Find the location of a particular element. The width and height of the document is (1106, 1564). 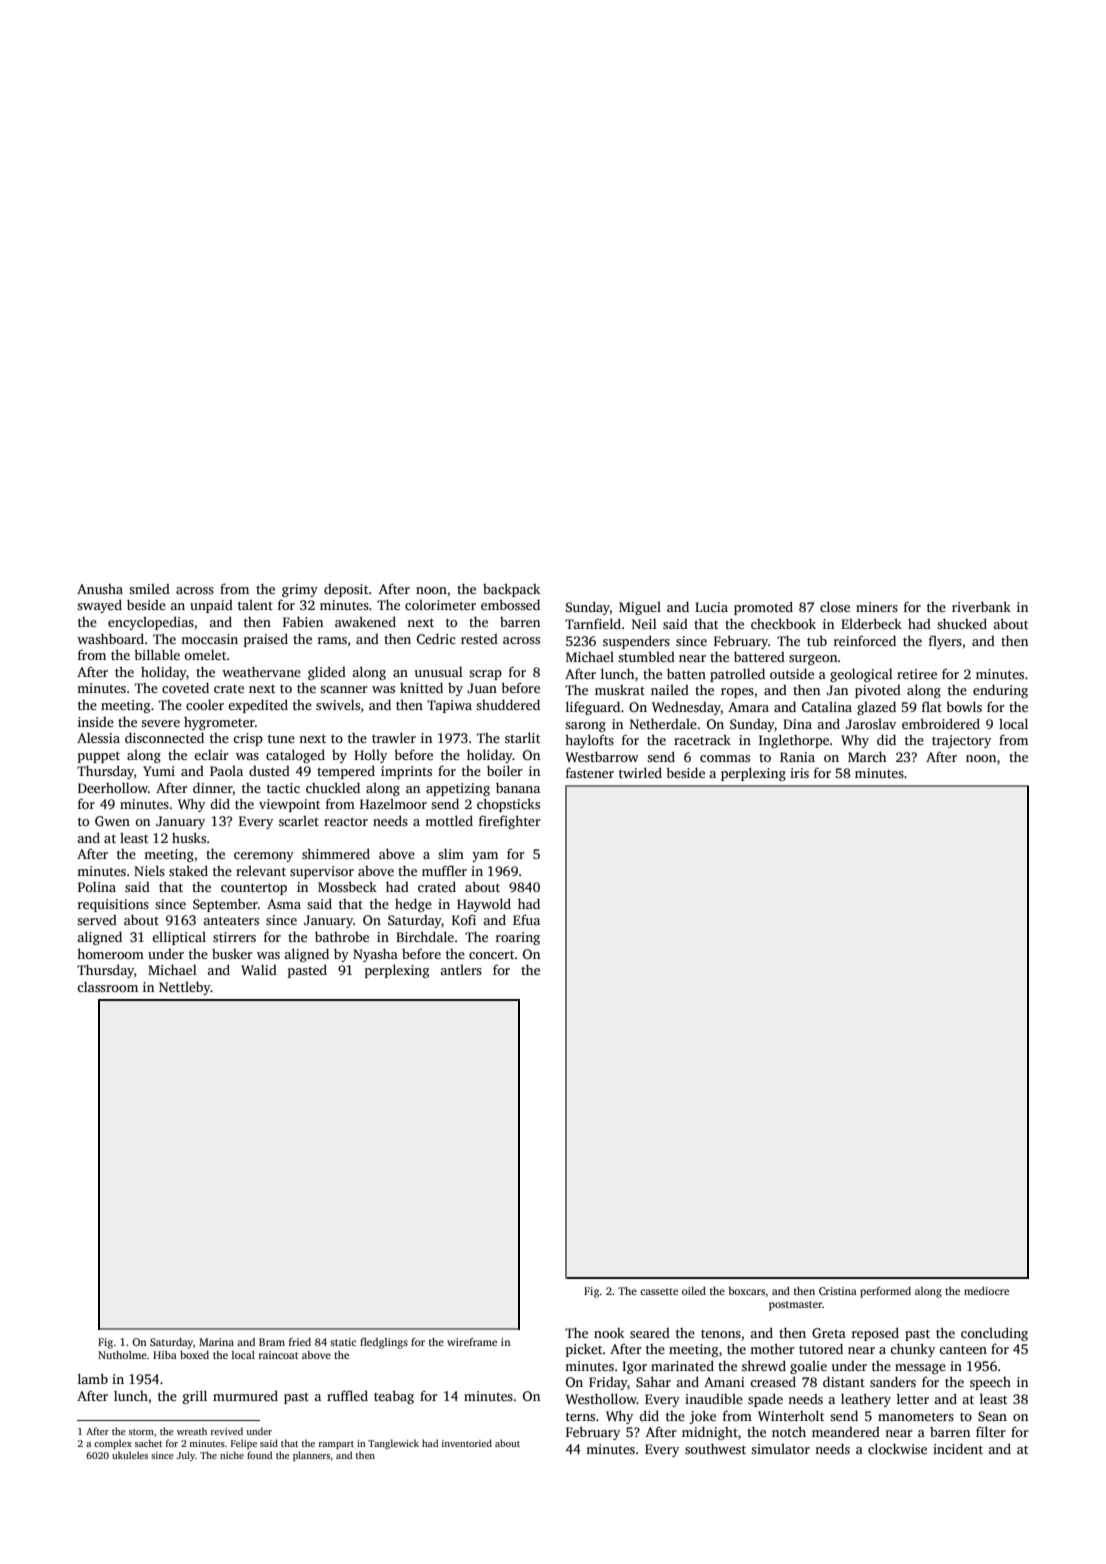

mediocre is located at coordinates (986, 1291).
